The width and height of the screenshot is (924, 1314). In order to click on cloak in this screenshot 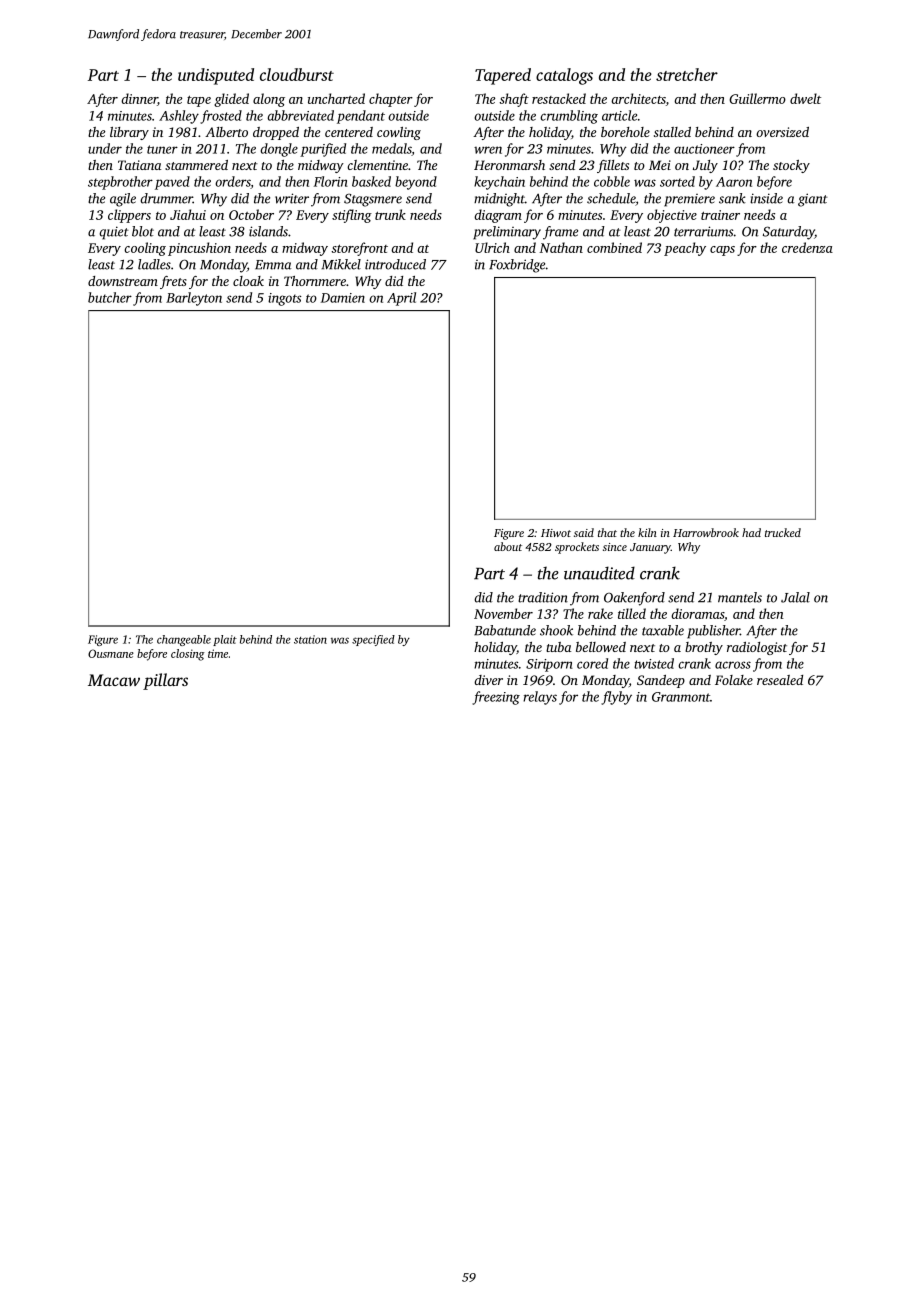, I will do `click(248, 281)`.
